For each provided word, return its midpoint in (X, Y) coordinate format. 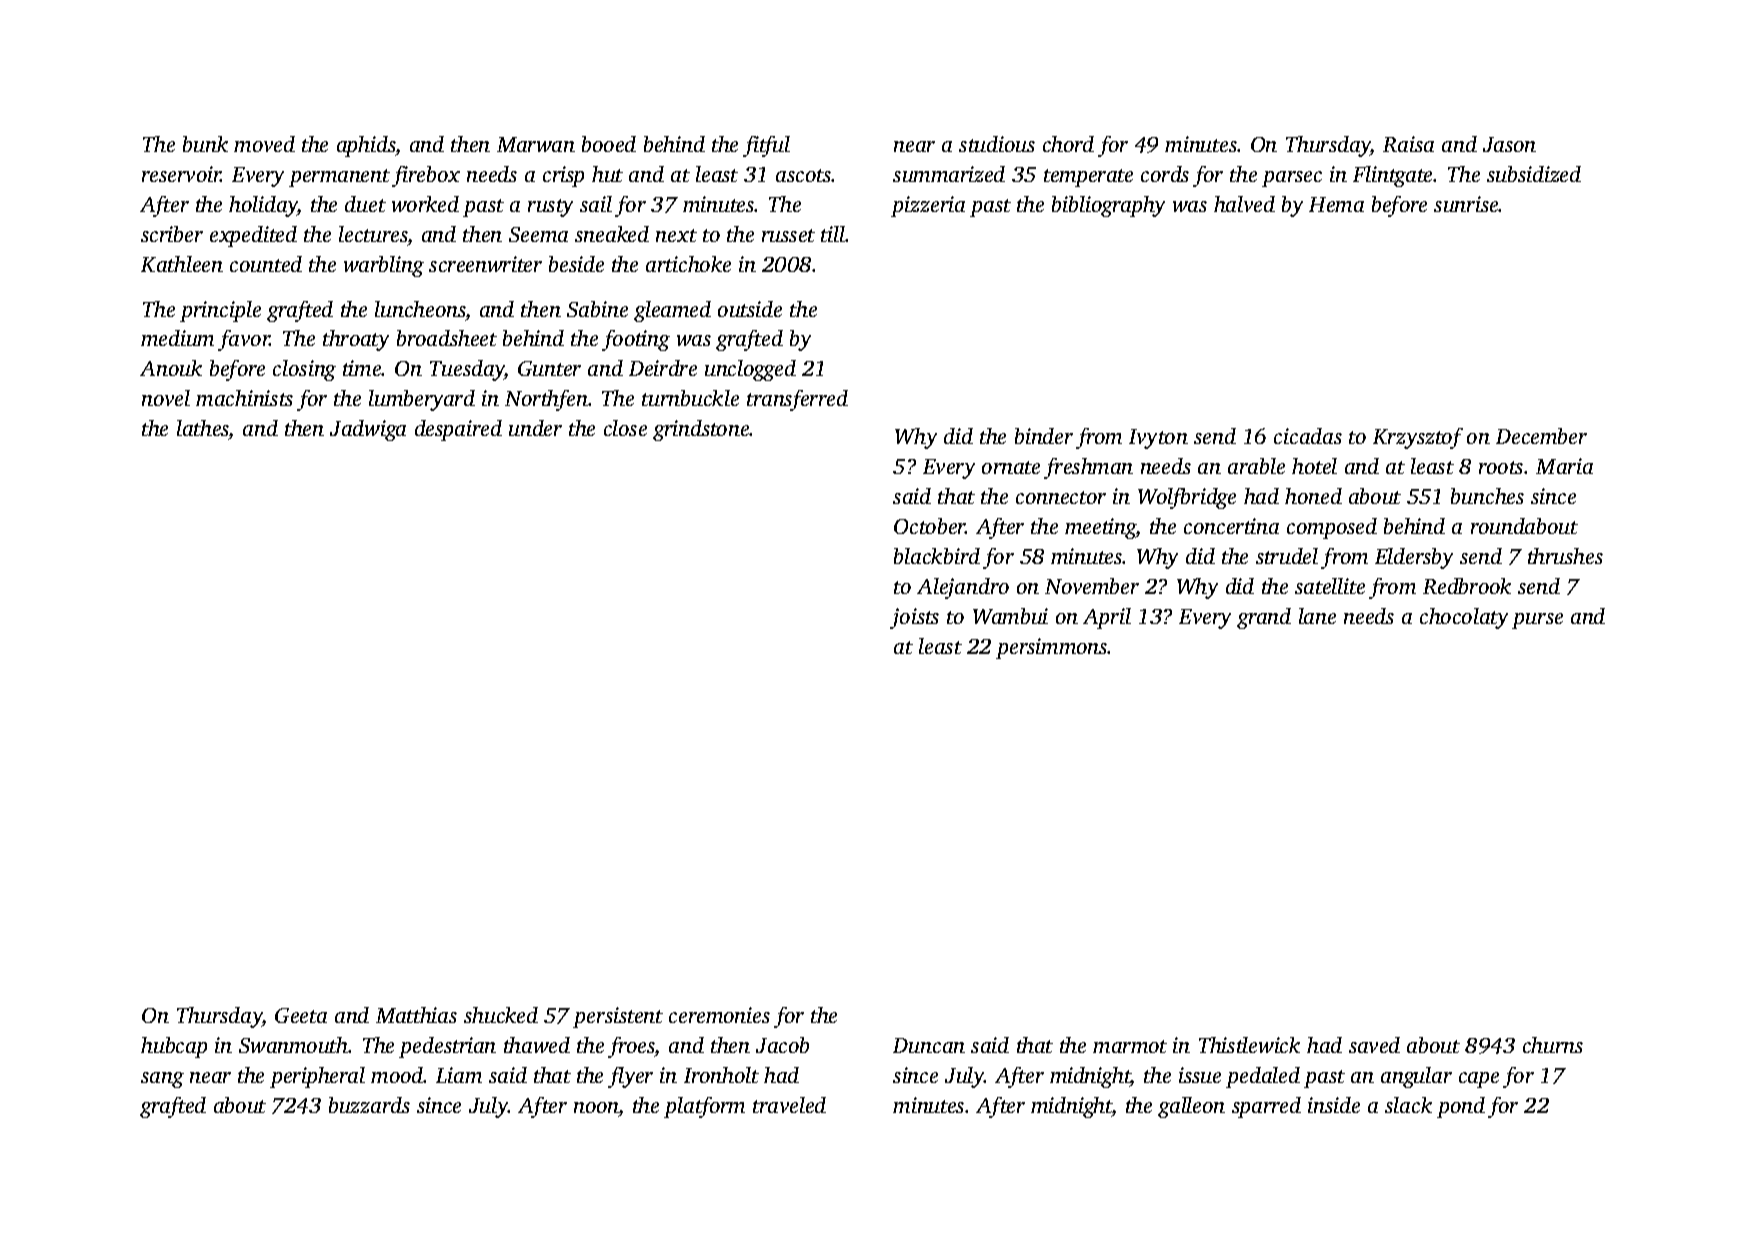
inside (1334, 1105)
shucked (501, 1015)
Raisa (1408, 144)
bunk (205, 144)
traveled (789, 1105)
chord (1068, 144)
